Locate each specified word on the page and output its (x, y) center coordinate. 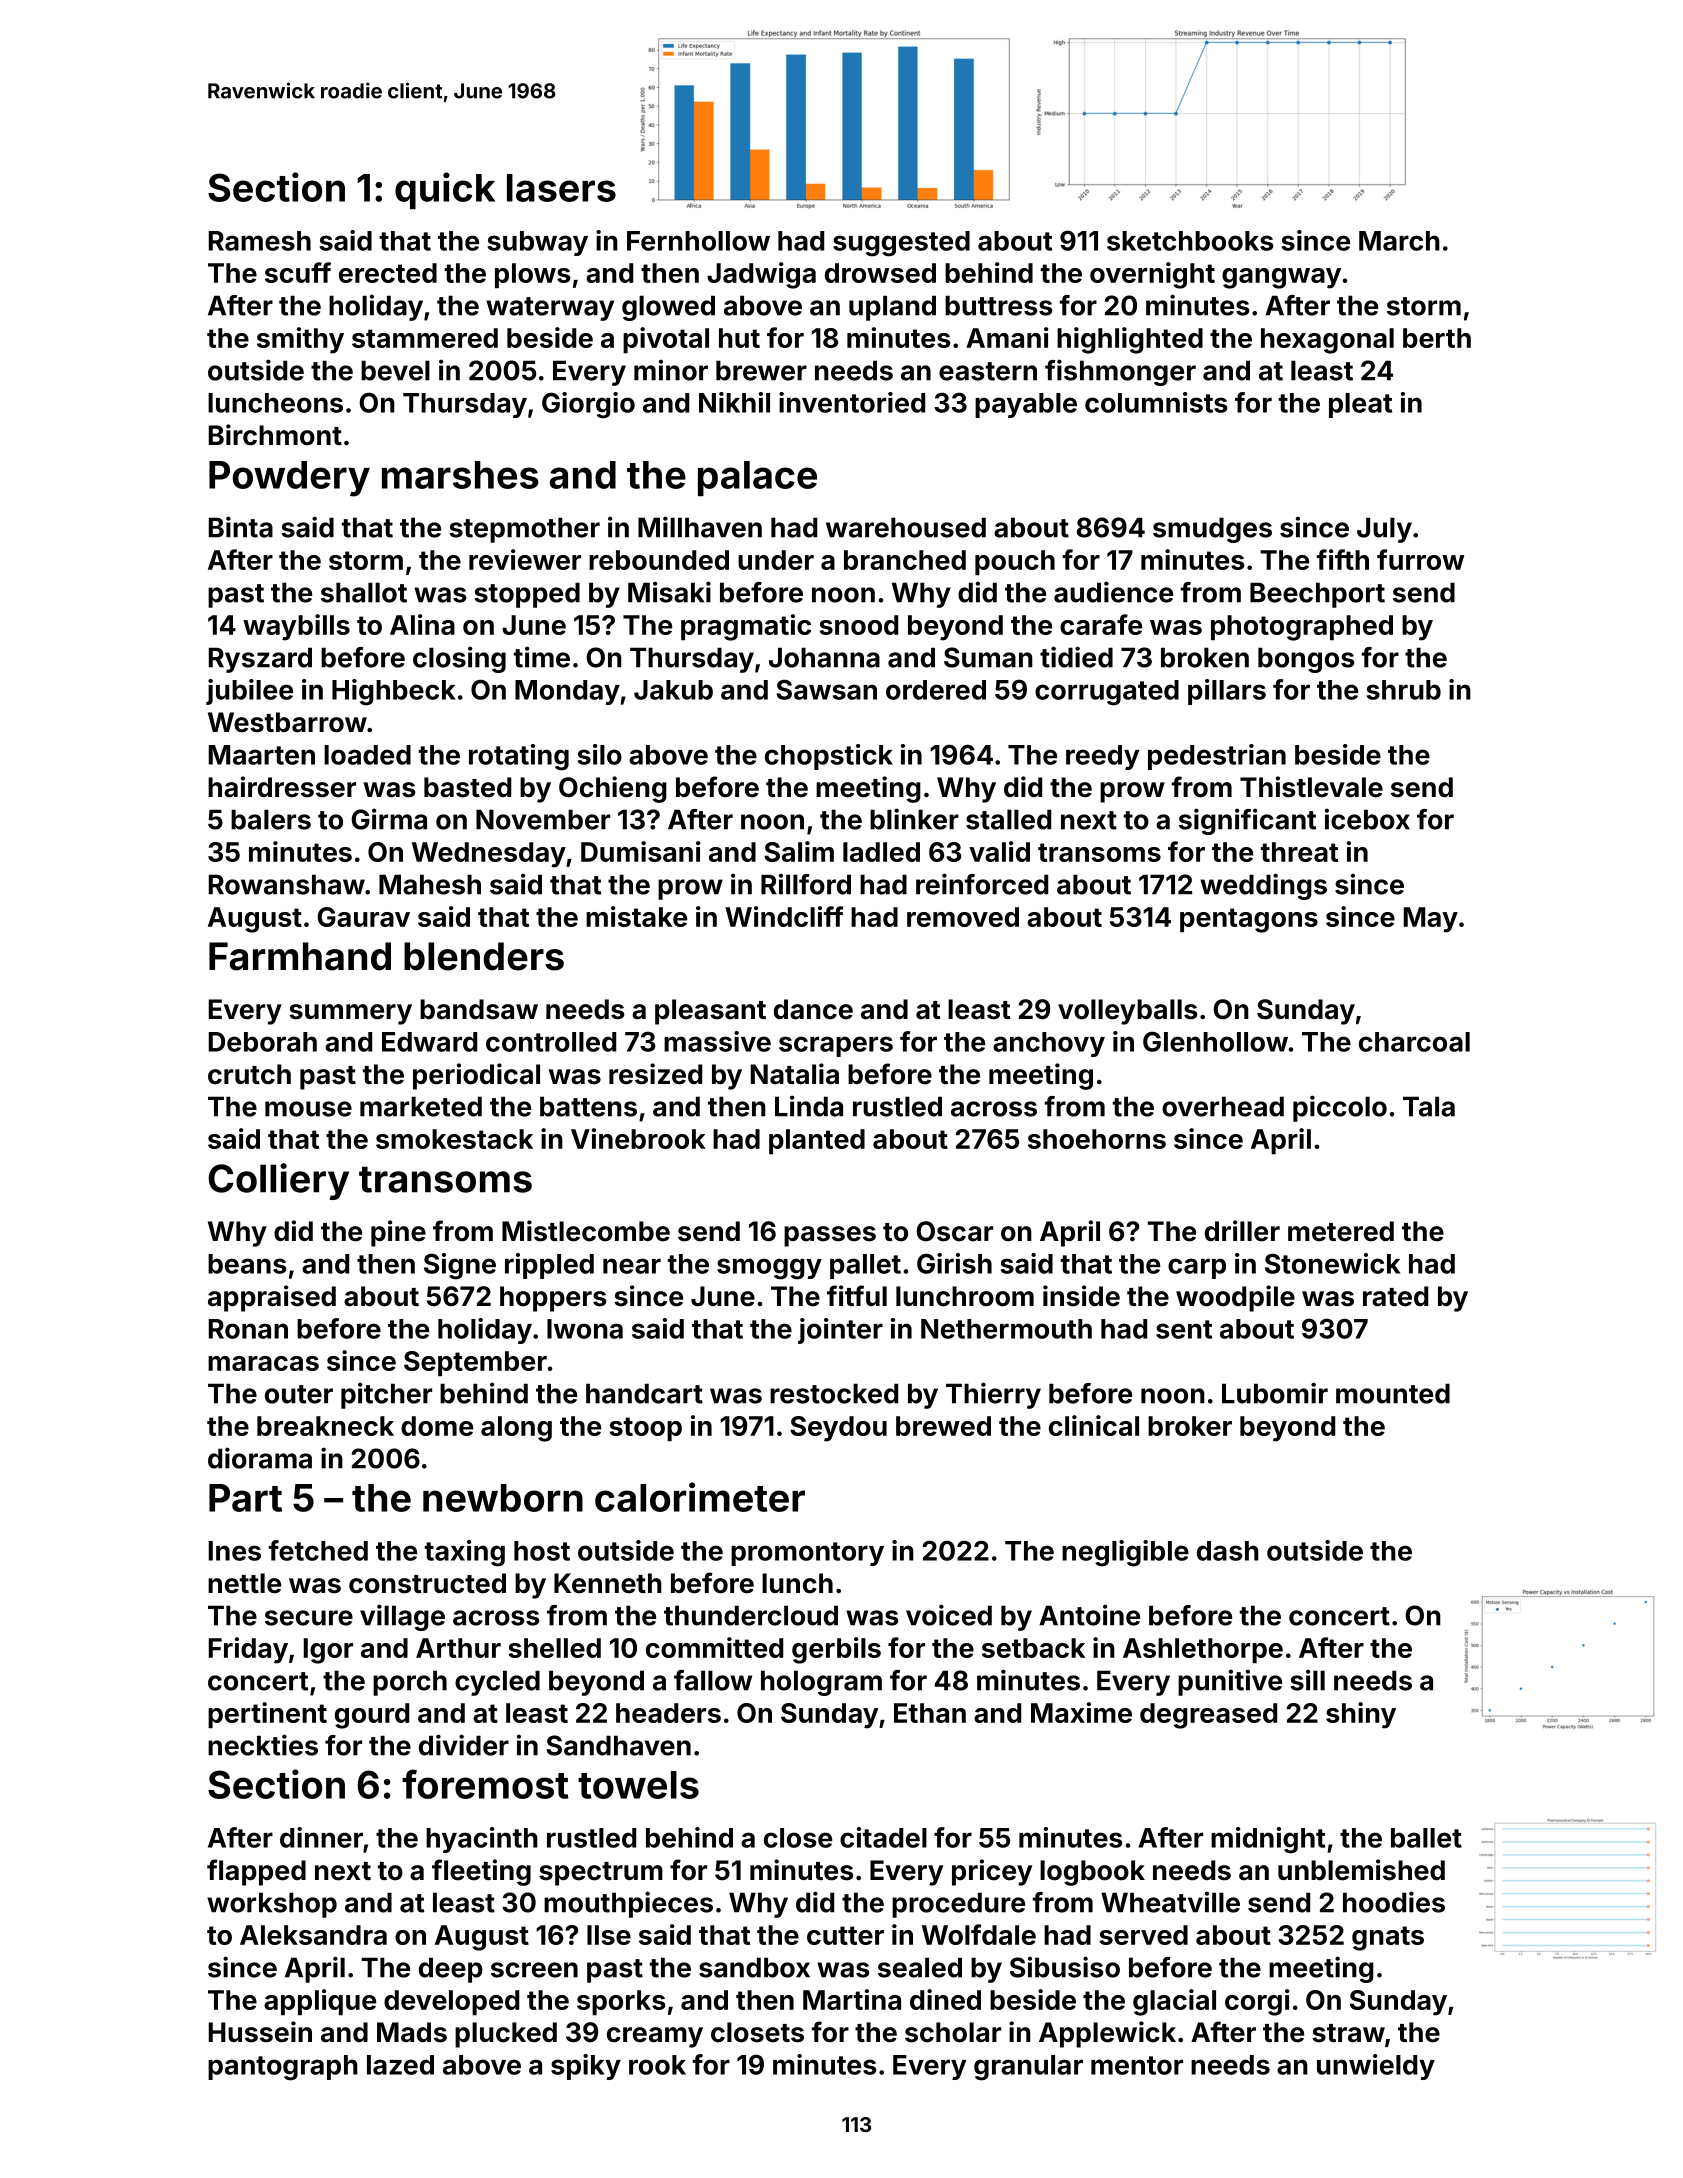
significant (1247, 821)
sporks (621, 2002)
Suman (988, 657)
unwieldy (1376, 2067)
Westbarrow (287, 722)
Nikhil (734, 402)
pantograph (283, 2068)
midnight (1268, 1840)
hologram (821, 1683)
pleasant (710, 1012)
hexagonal (1327, 341)
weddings (1263, 886)
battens (588, 1106)
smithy (300, 340)
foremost (485, 1784)
